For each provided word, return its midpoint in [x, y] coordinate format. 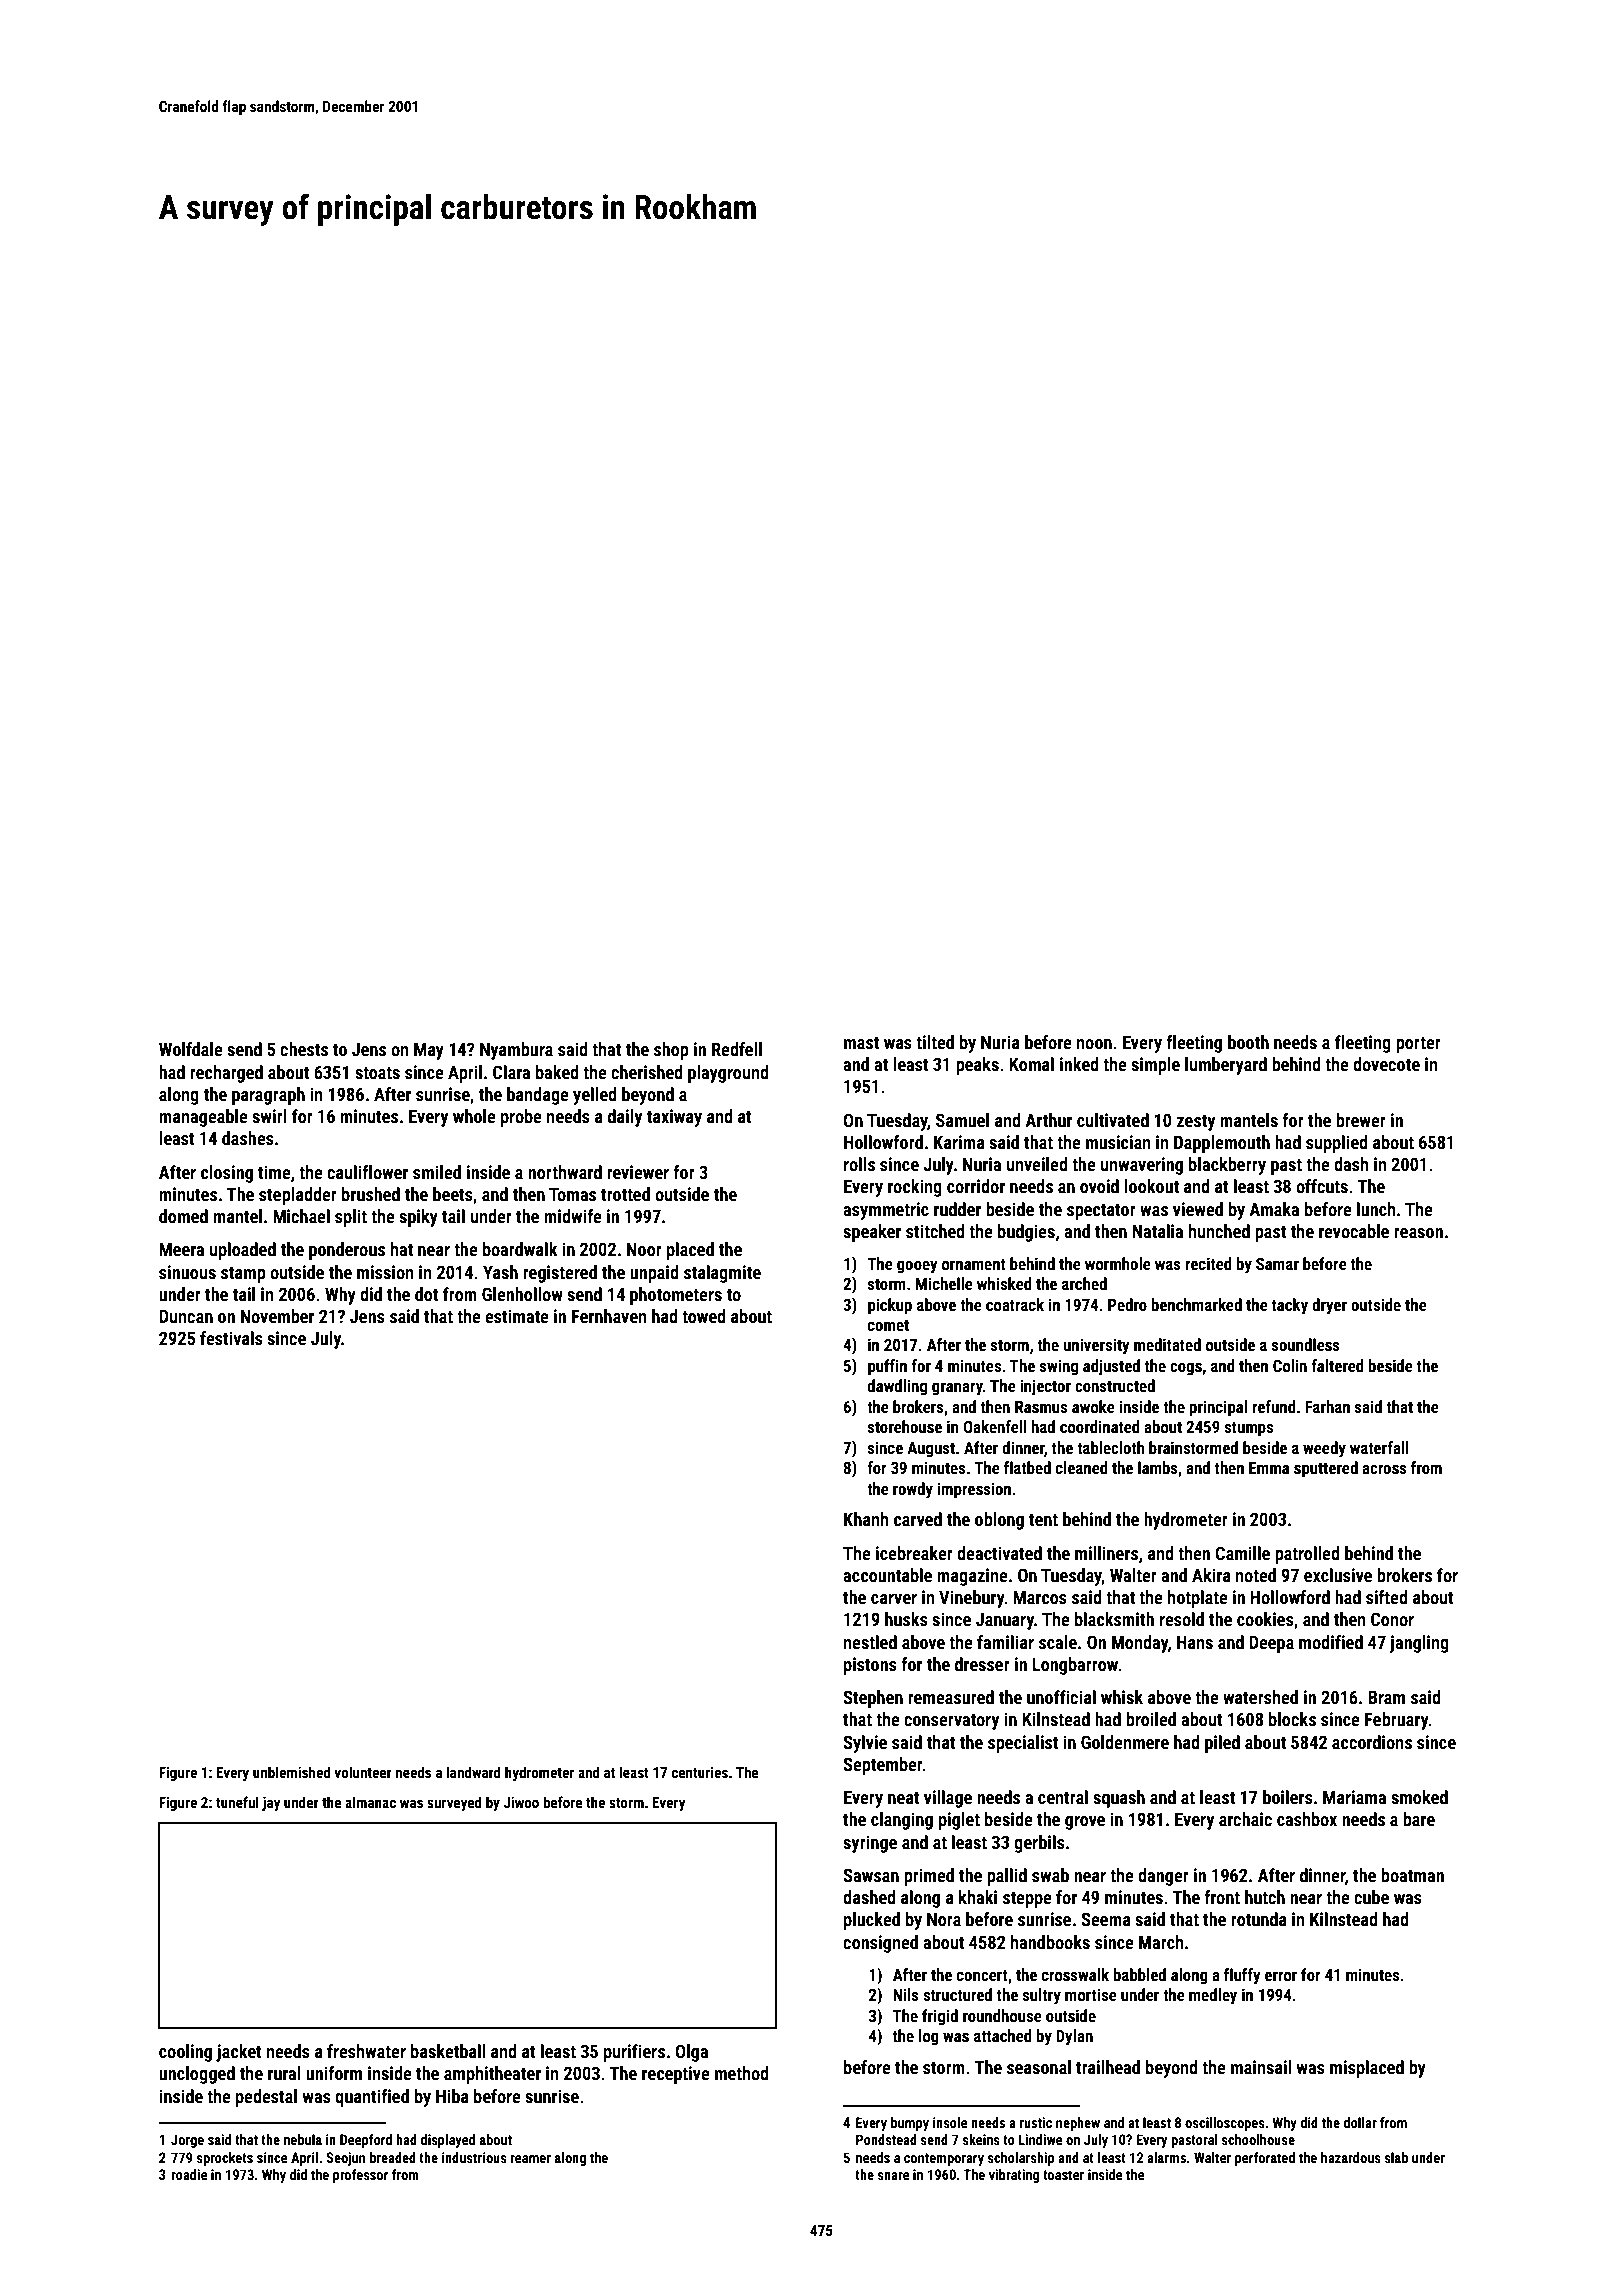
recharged [226, 1074]
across [1384, 1469]
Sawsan [871, 1875]
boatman [1412, 1875]
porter [1418, 1045]
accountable [887, 1575]
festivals [231, 1338]
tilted [935, 1042]
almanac [370, 1802]
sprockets [225, 2159]
